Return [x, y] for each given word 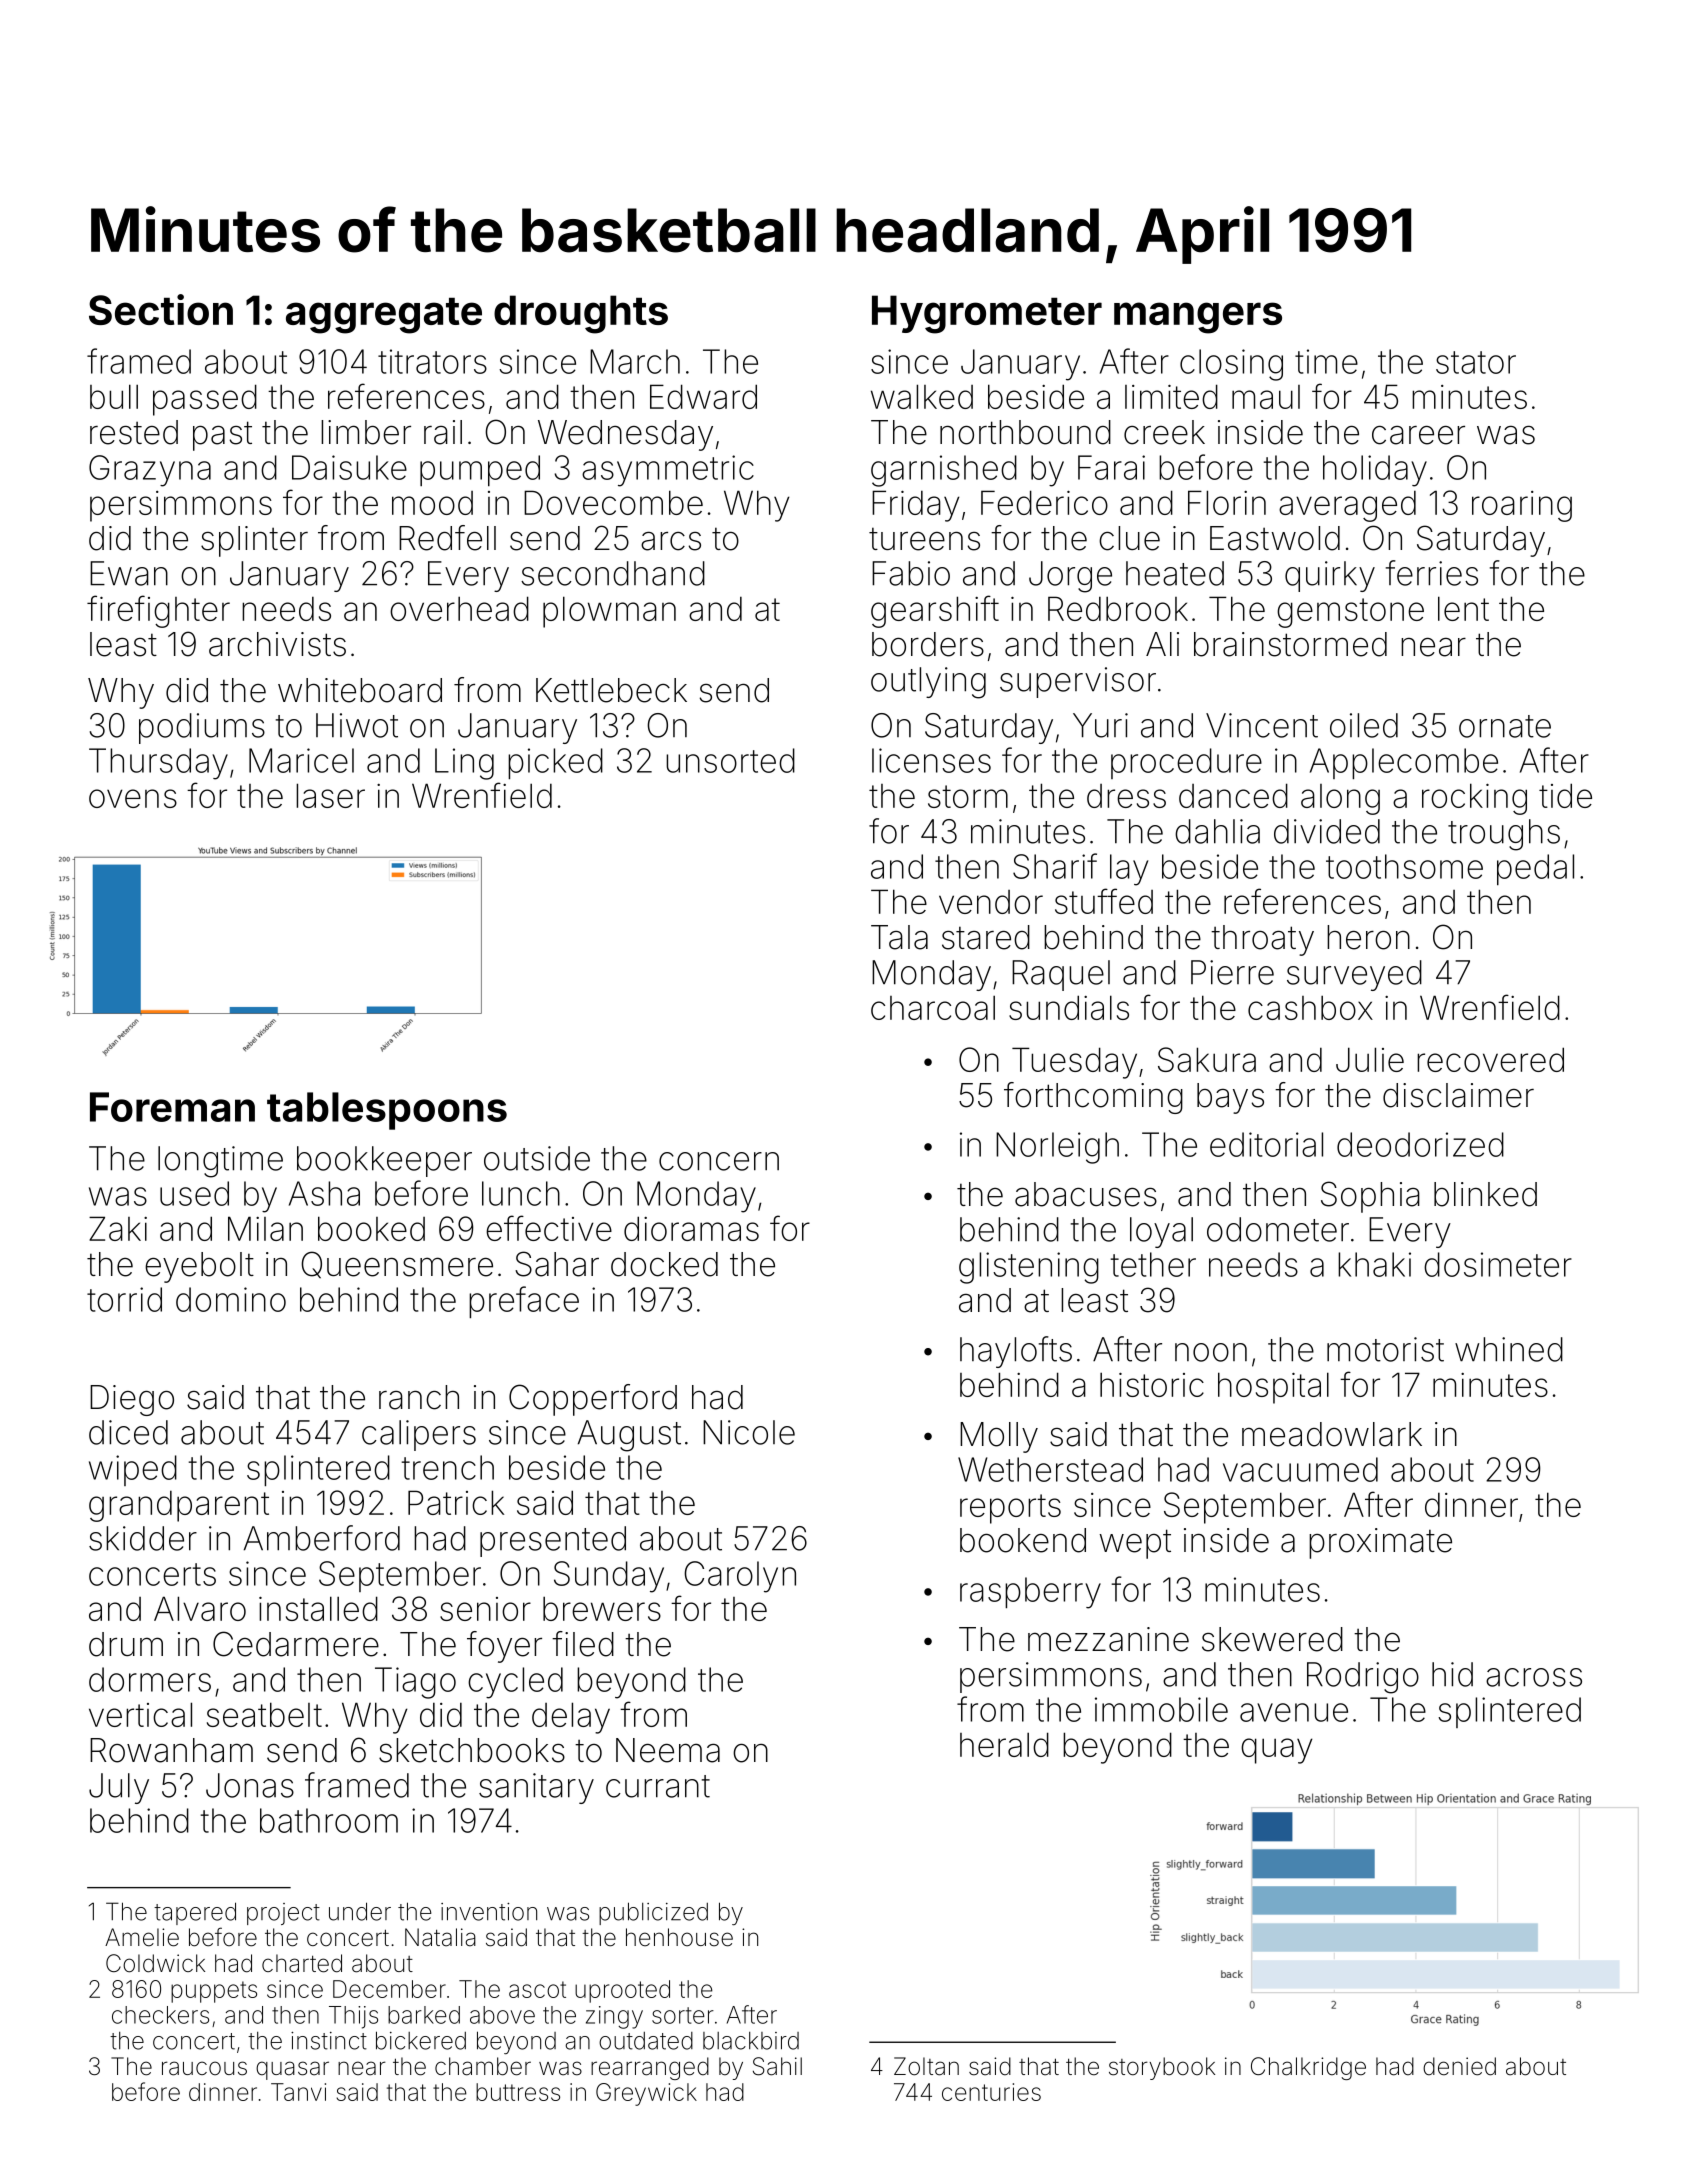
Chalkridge [1308, 2068]
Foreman [172, 1107]
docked [664, 1264]
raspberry [1030, 1593]
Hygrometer [987, 314]
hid [1452, 1674]
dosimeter [1498, 1264]
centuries [991, 2092]
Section [161, 309]
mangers [1198, 318]
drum [126, 1644]
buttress [518, 2092]
